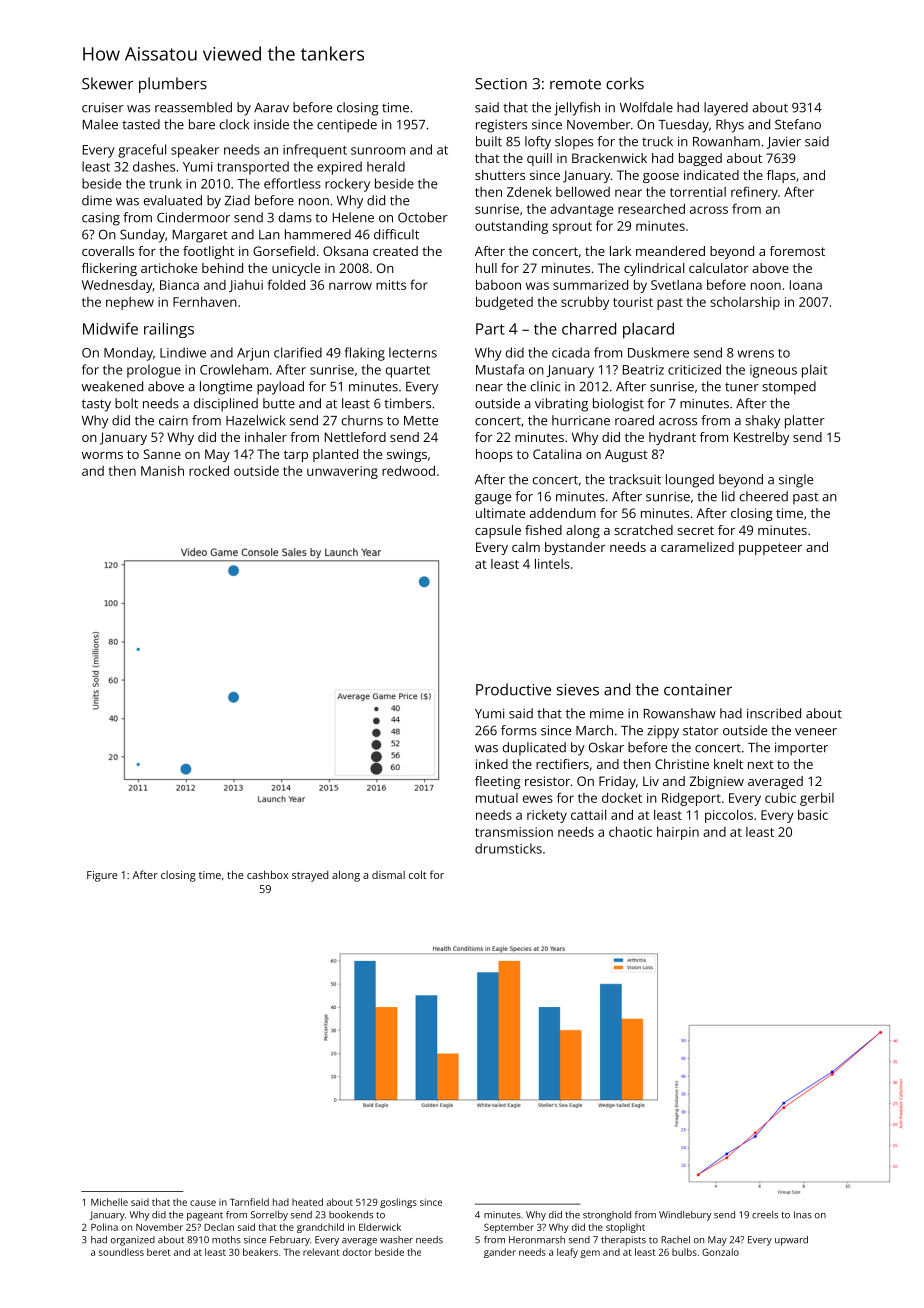  What do you see at coordinates (121, 1252) in the screenshot?
I see `soundless` at bounding box center [121, 1252].
